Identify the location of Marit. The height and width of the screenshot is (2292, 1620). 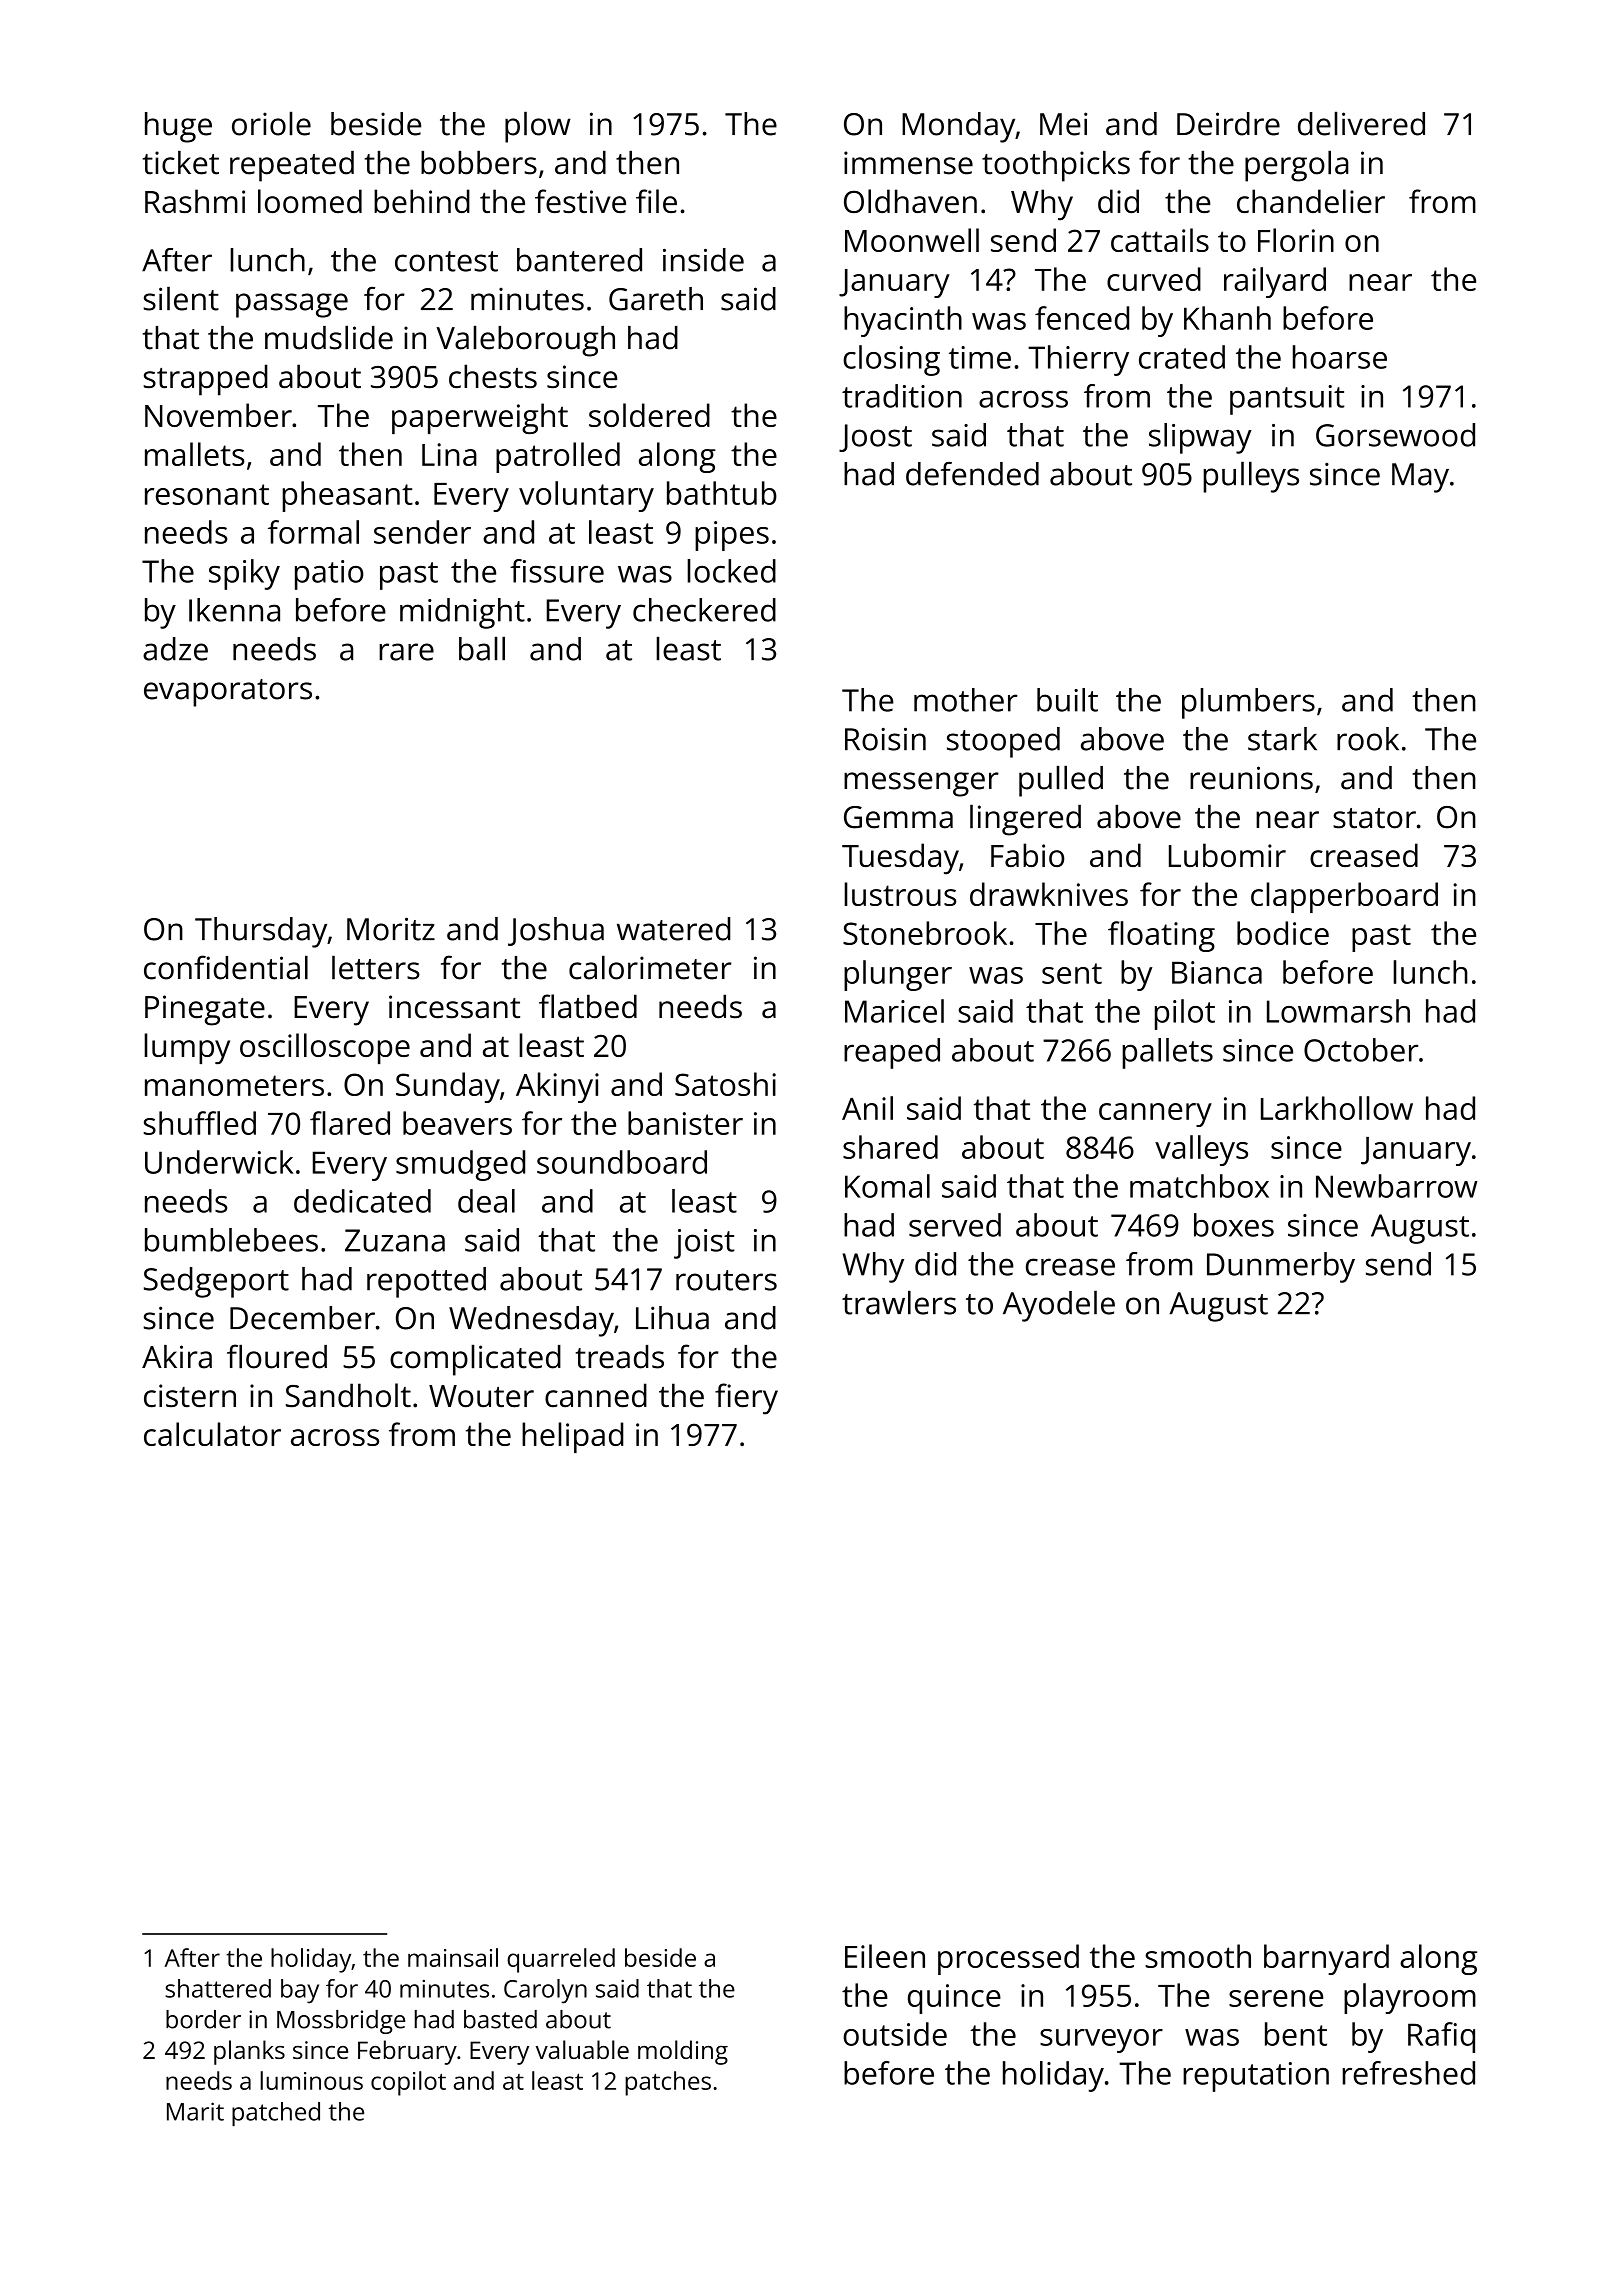
(195, 2111).
